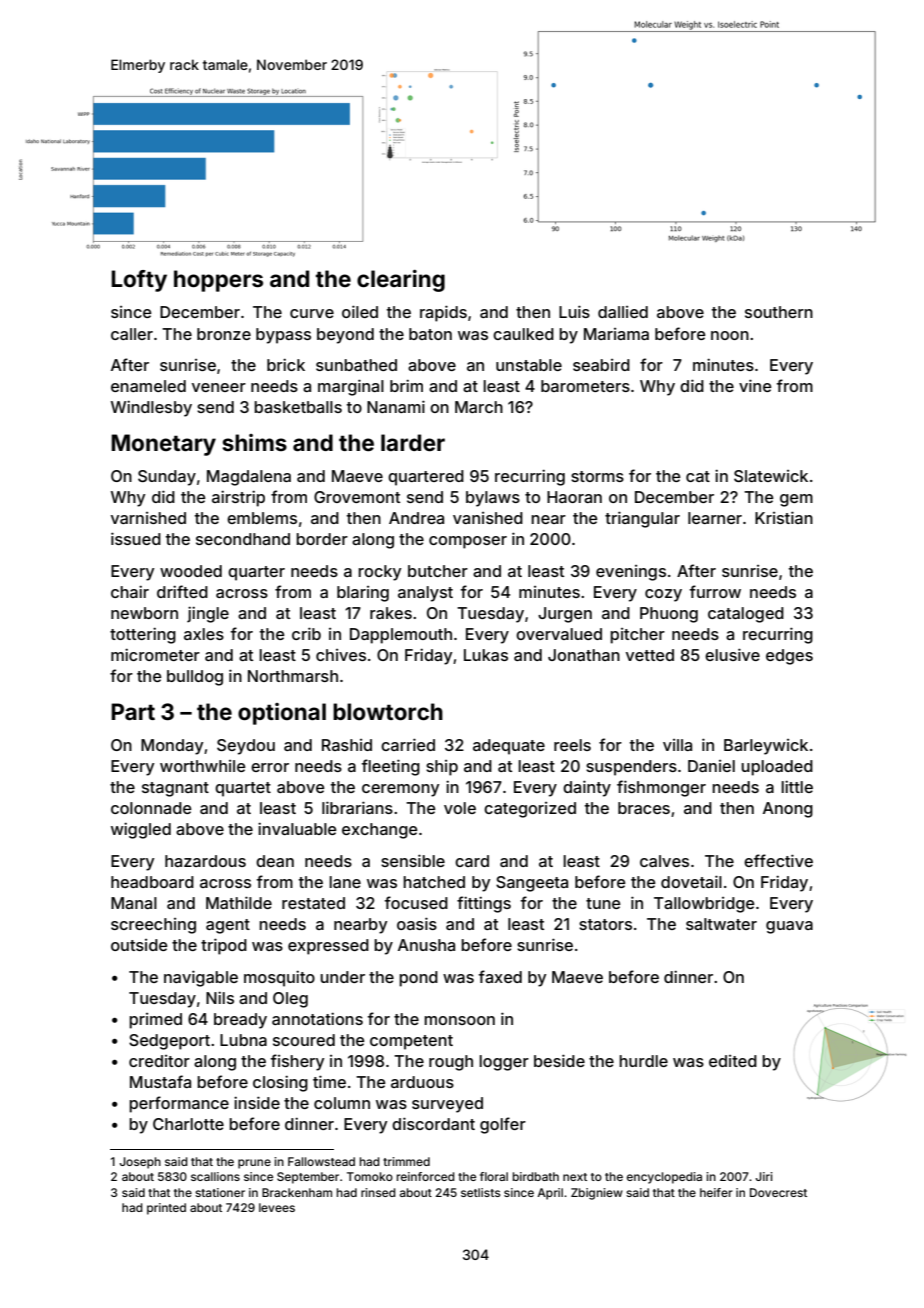 The height and width of the image is (1308, 924). Describe the element at coordinates (152, 882) in the image. I see `headboard` at that location.
